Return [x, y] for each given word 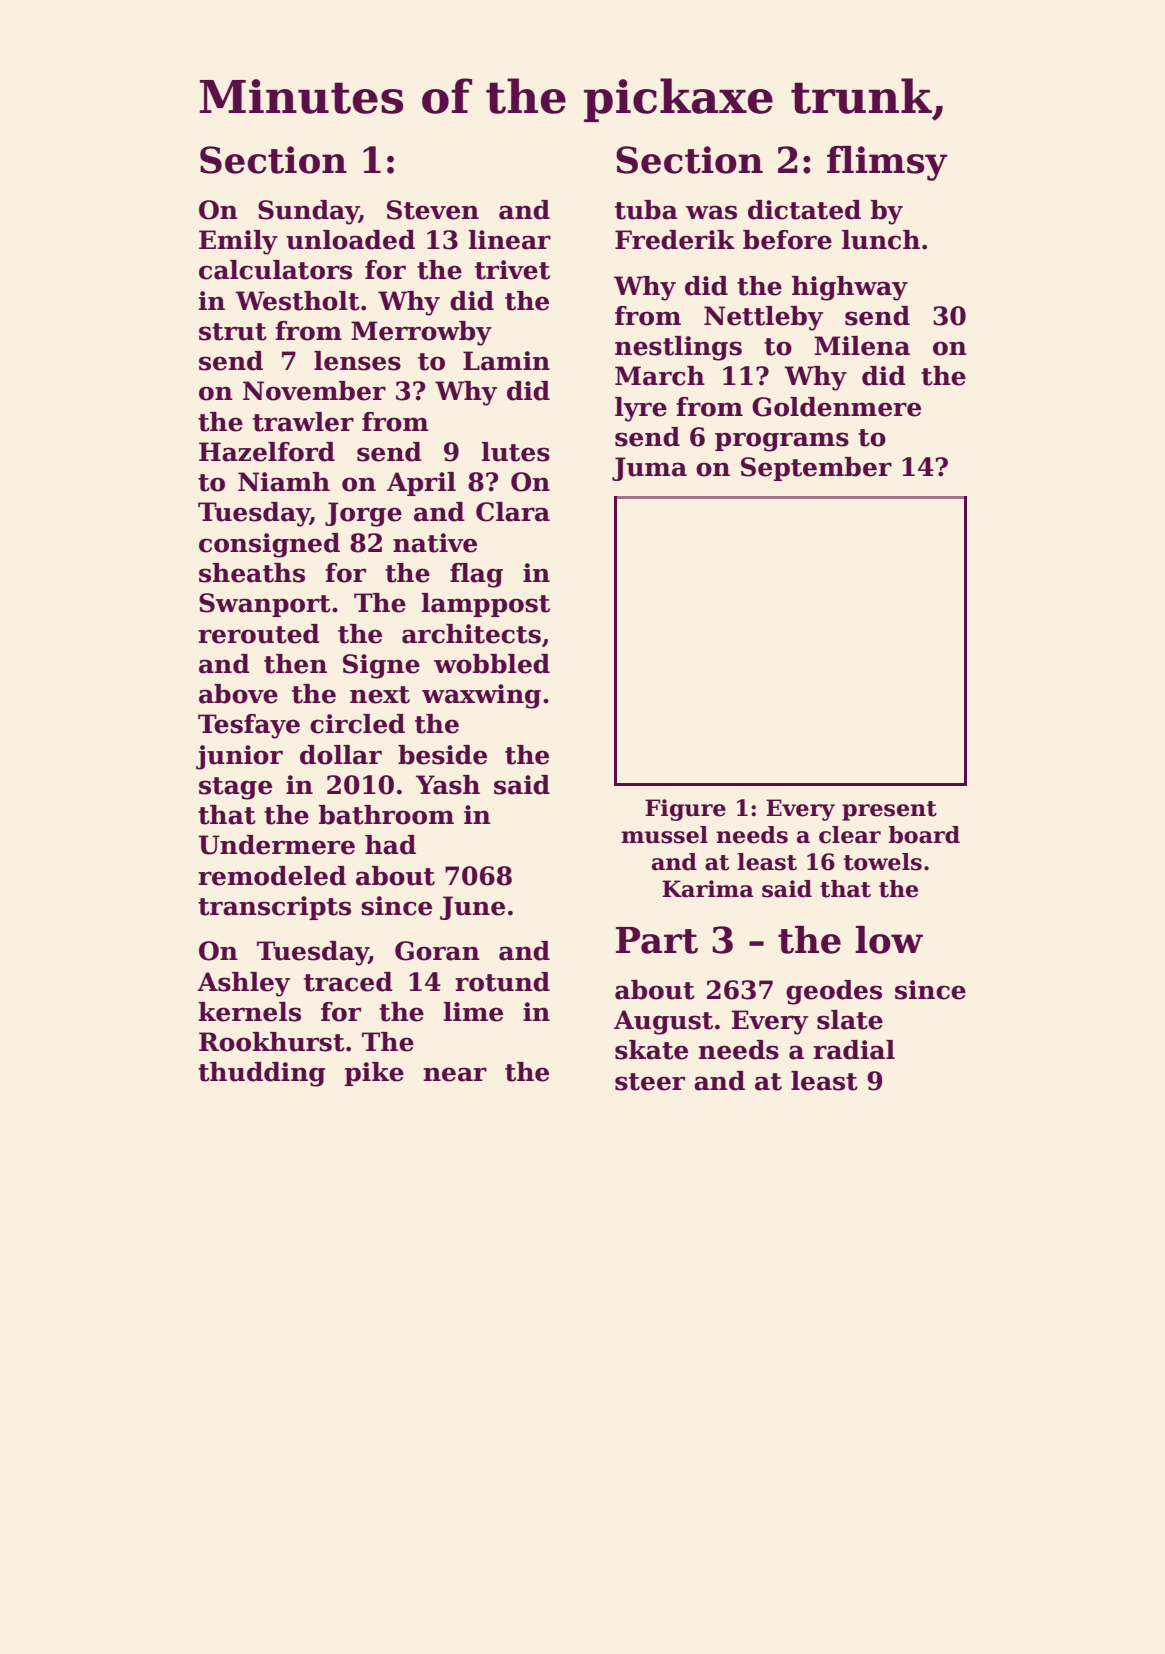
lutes [516, 452]
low [889, 940]
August [663, 1022]
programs [782, 442]
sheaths [252, 573]
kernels [250, 1012]
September [816, 469]
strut [233, 332]
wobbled [492, 664]
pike [374, 1074]
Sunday [308, 212]
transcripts [274, 908]
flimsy [887, 163]
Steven [433, 210]
